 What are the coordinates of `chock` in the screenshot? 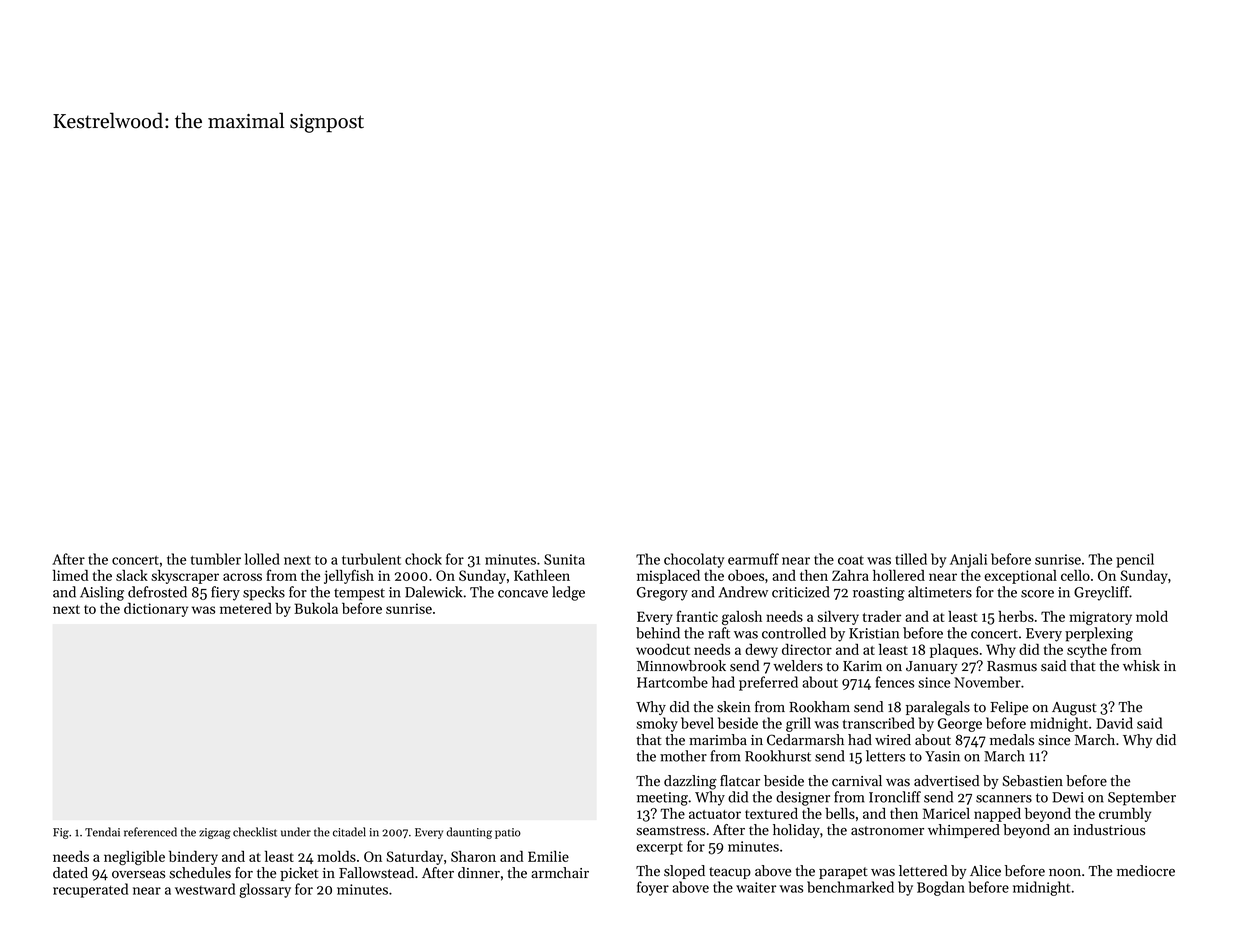 It's located at (423, 559).
